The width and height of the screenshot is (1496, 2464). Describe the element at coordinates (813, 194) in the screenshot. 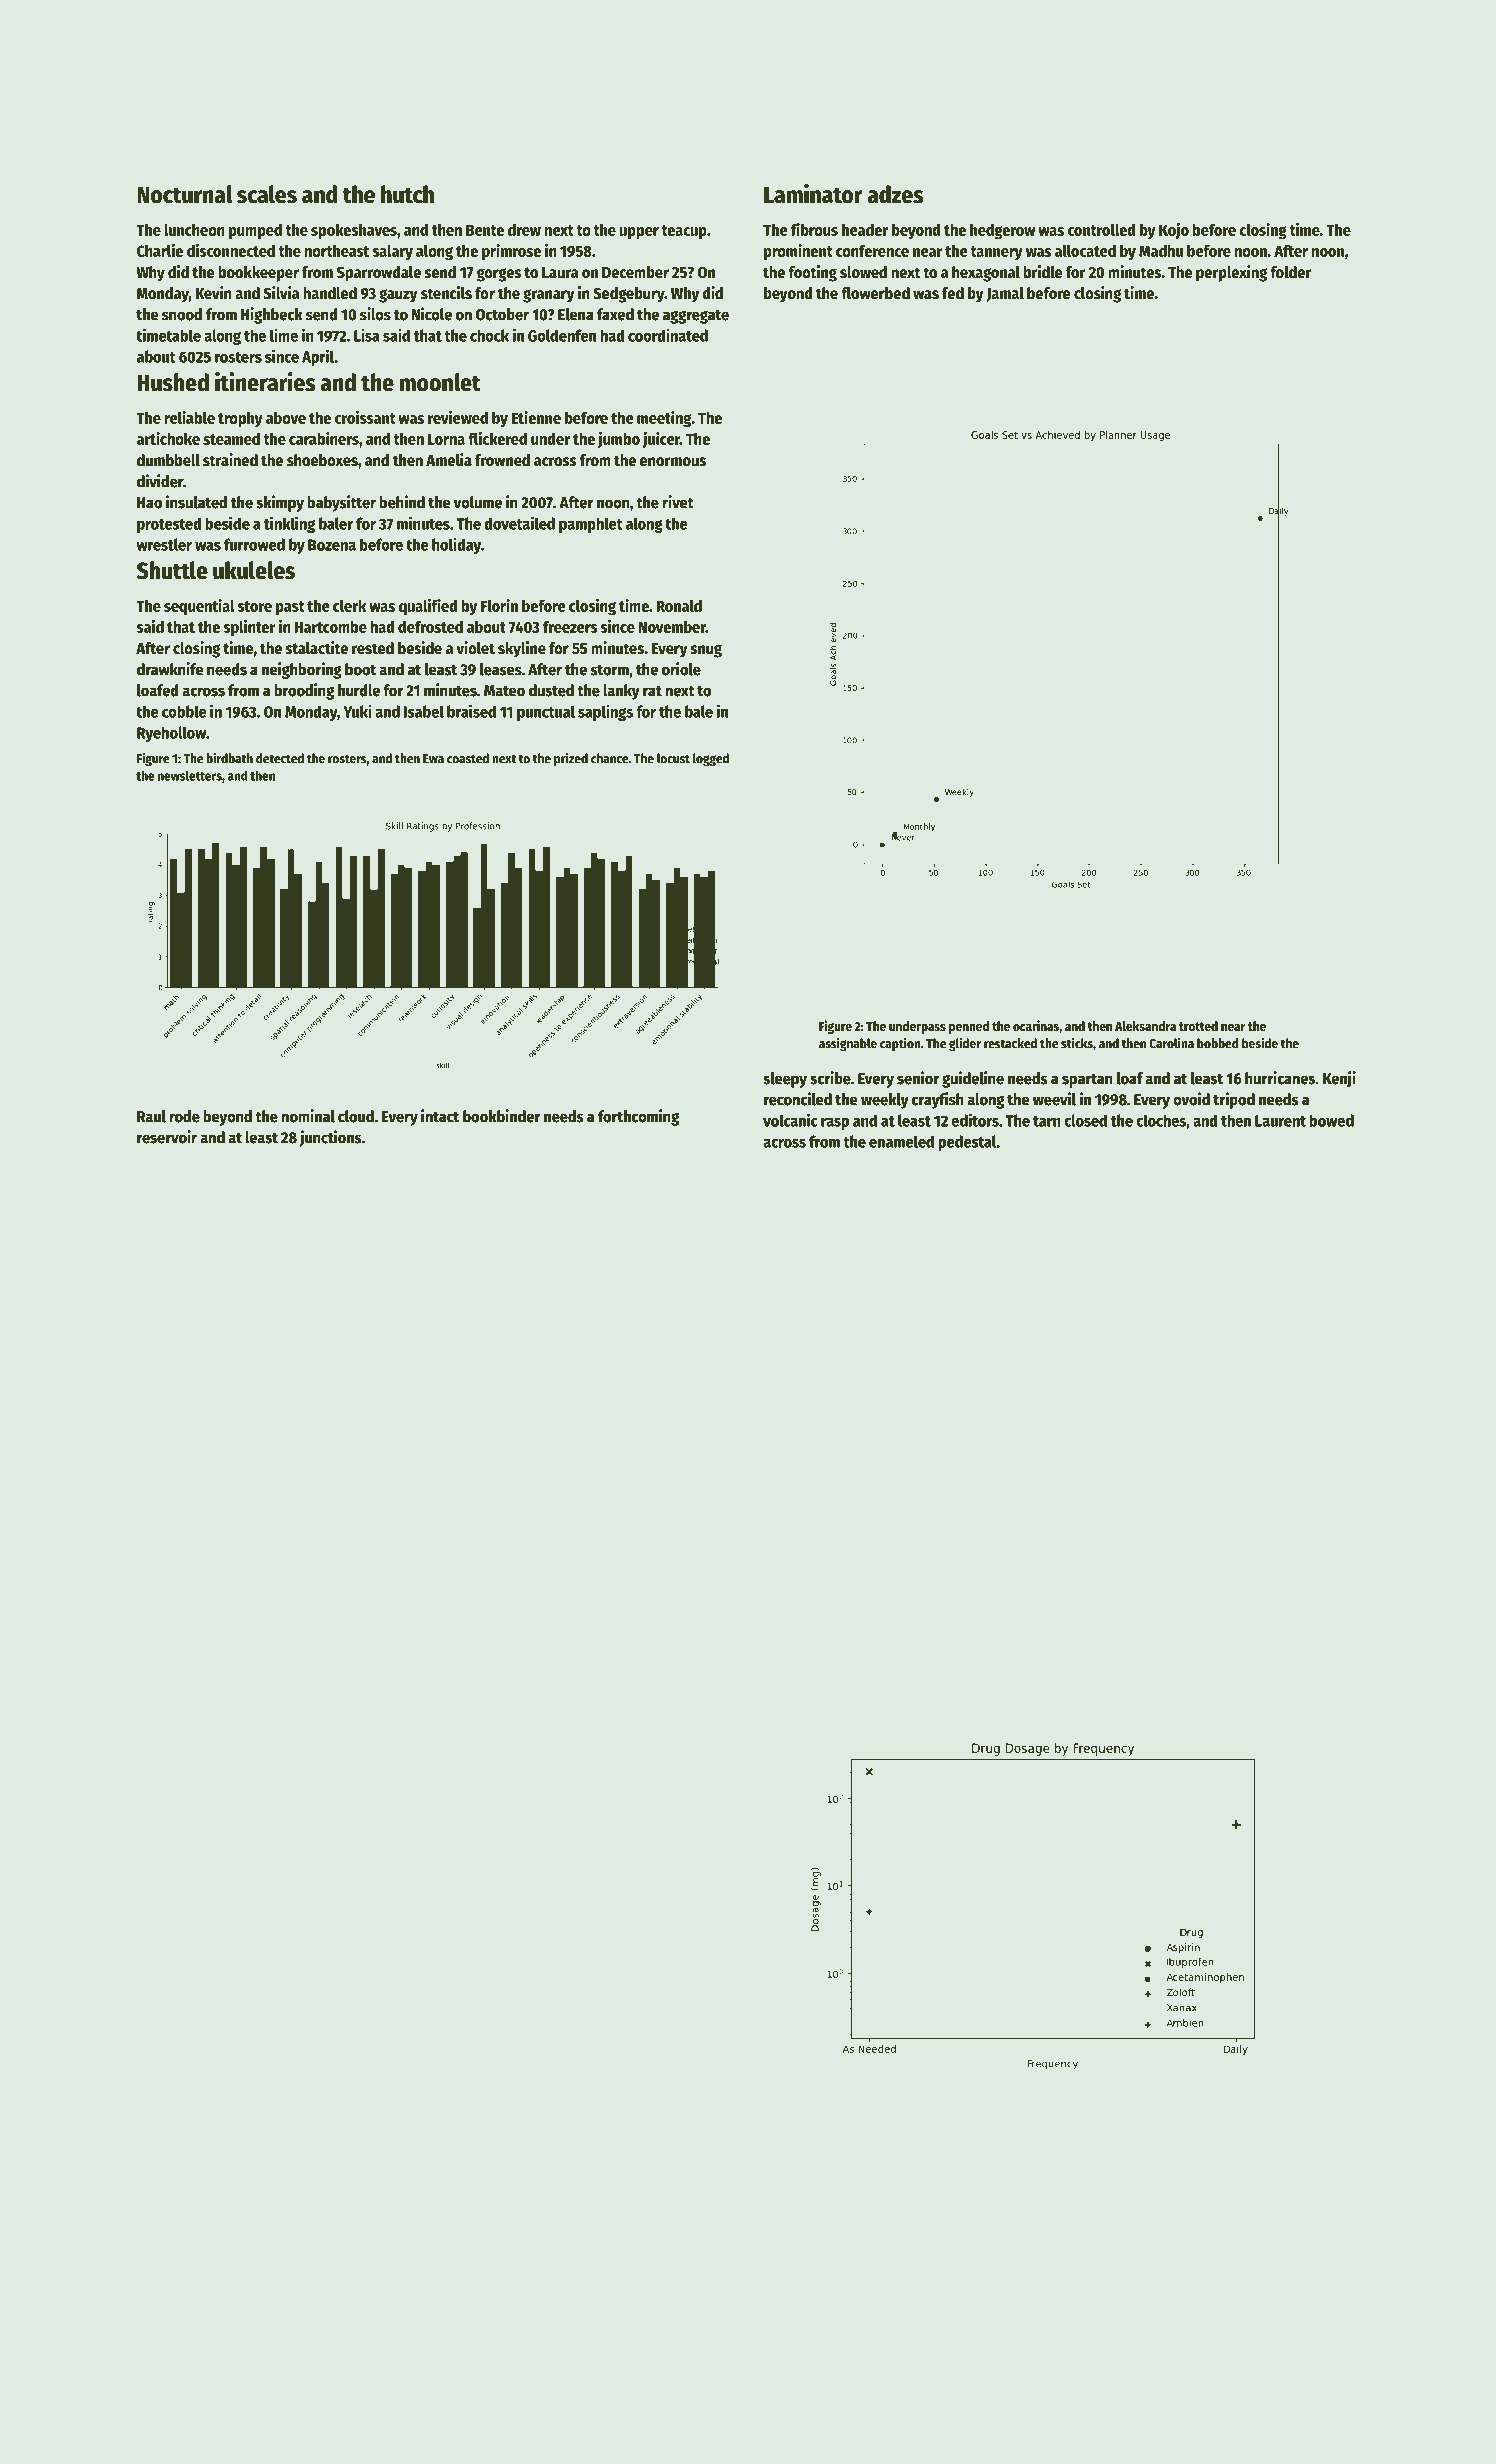

I see `Laminator` at that location.
